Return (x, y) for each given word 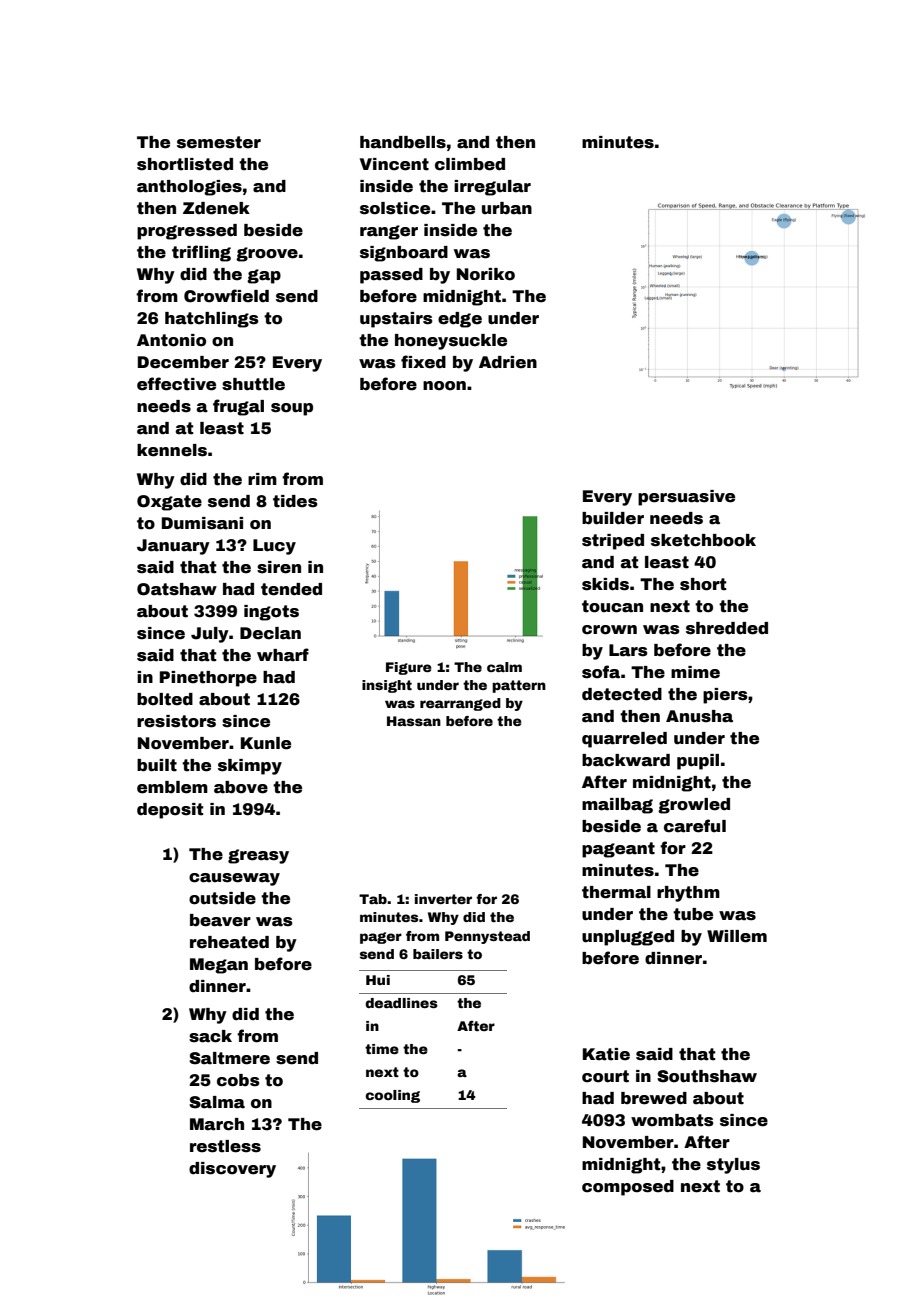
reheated (229, 942)
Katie (606, 1054)
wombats (672, 1120)
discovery (232, 1170)
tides (295, 501)
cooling (392, 1096)
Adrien (508, 362)
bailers (438, 954)
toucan (612, 606)
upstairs (396, 320)
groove (267, 254)
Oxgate (169, 503)
